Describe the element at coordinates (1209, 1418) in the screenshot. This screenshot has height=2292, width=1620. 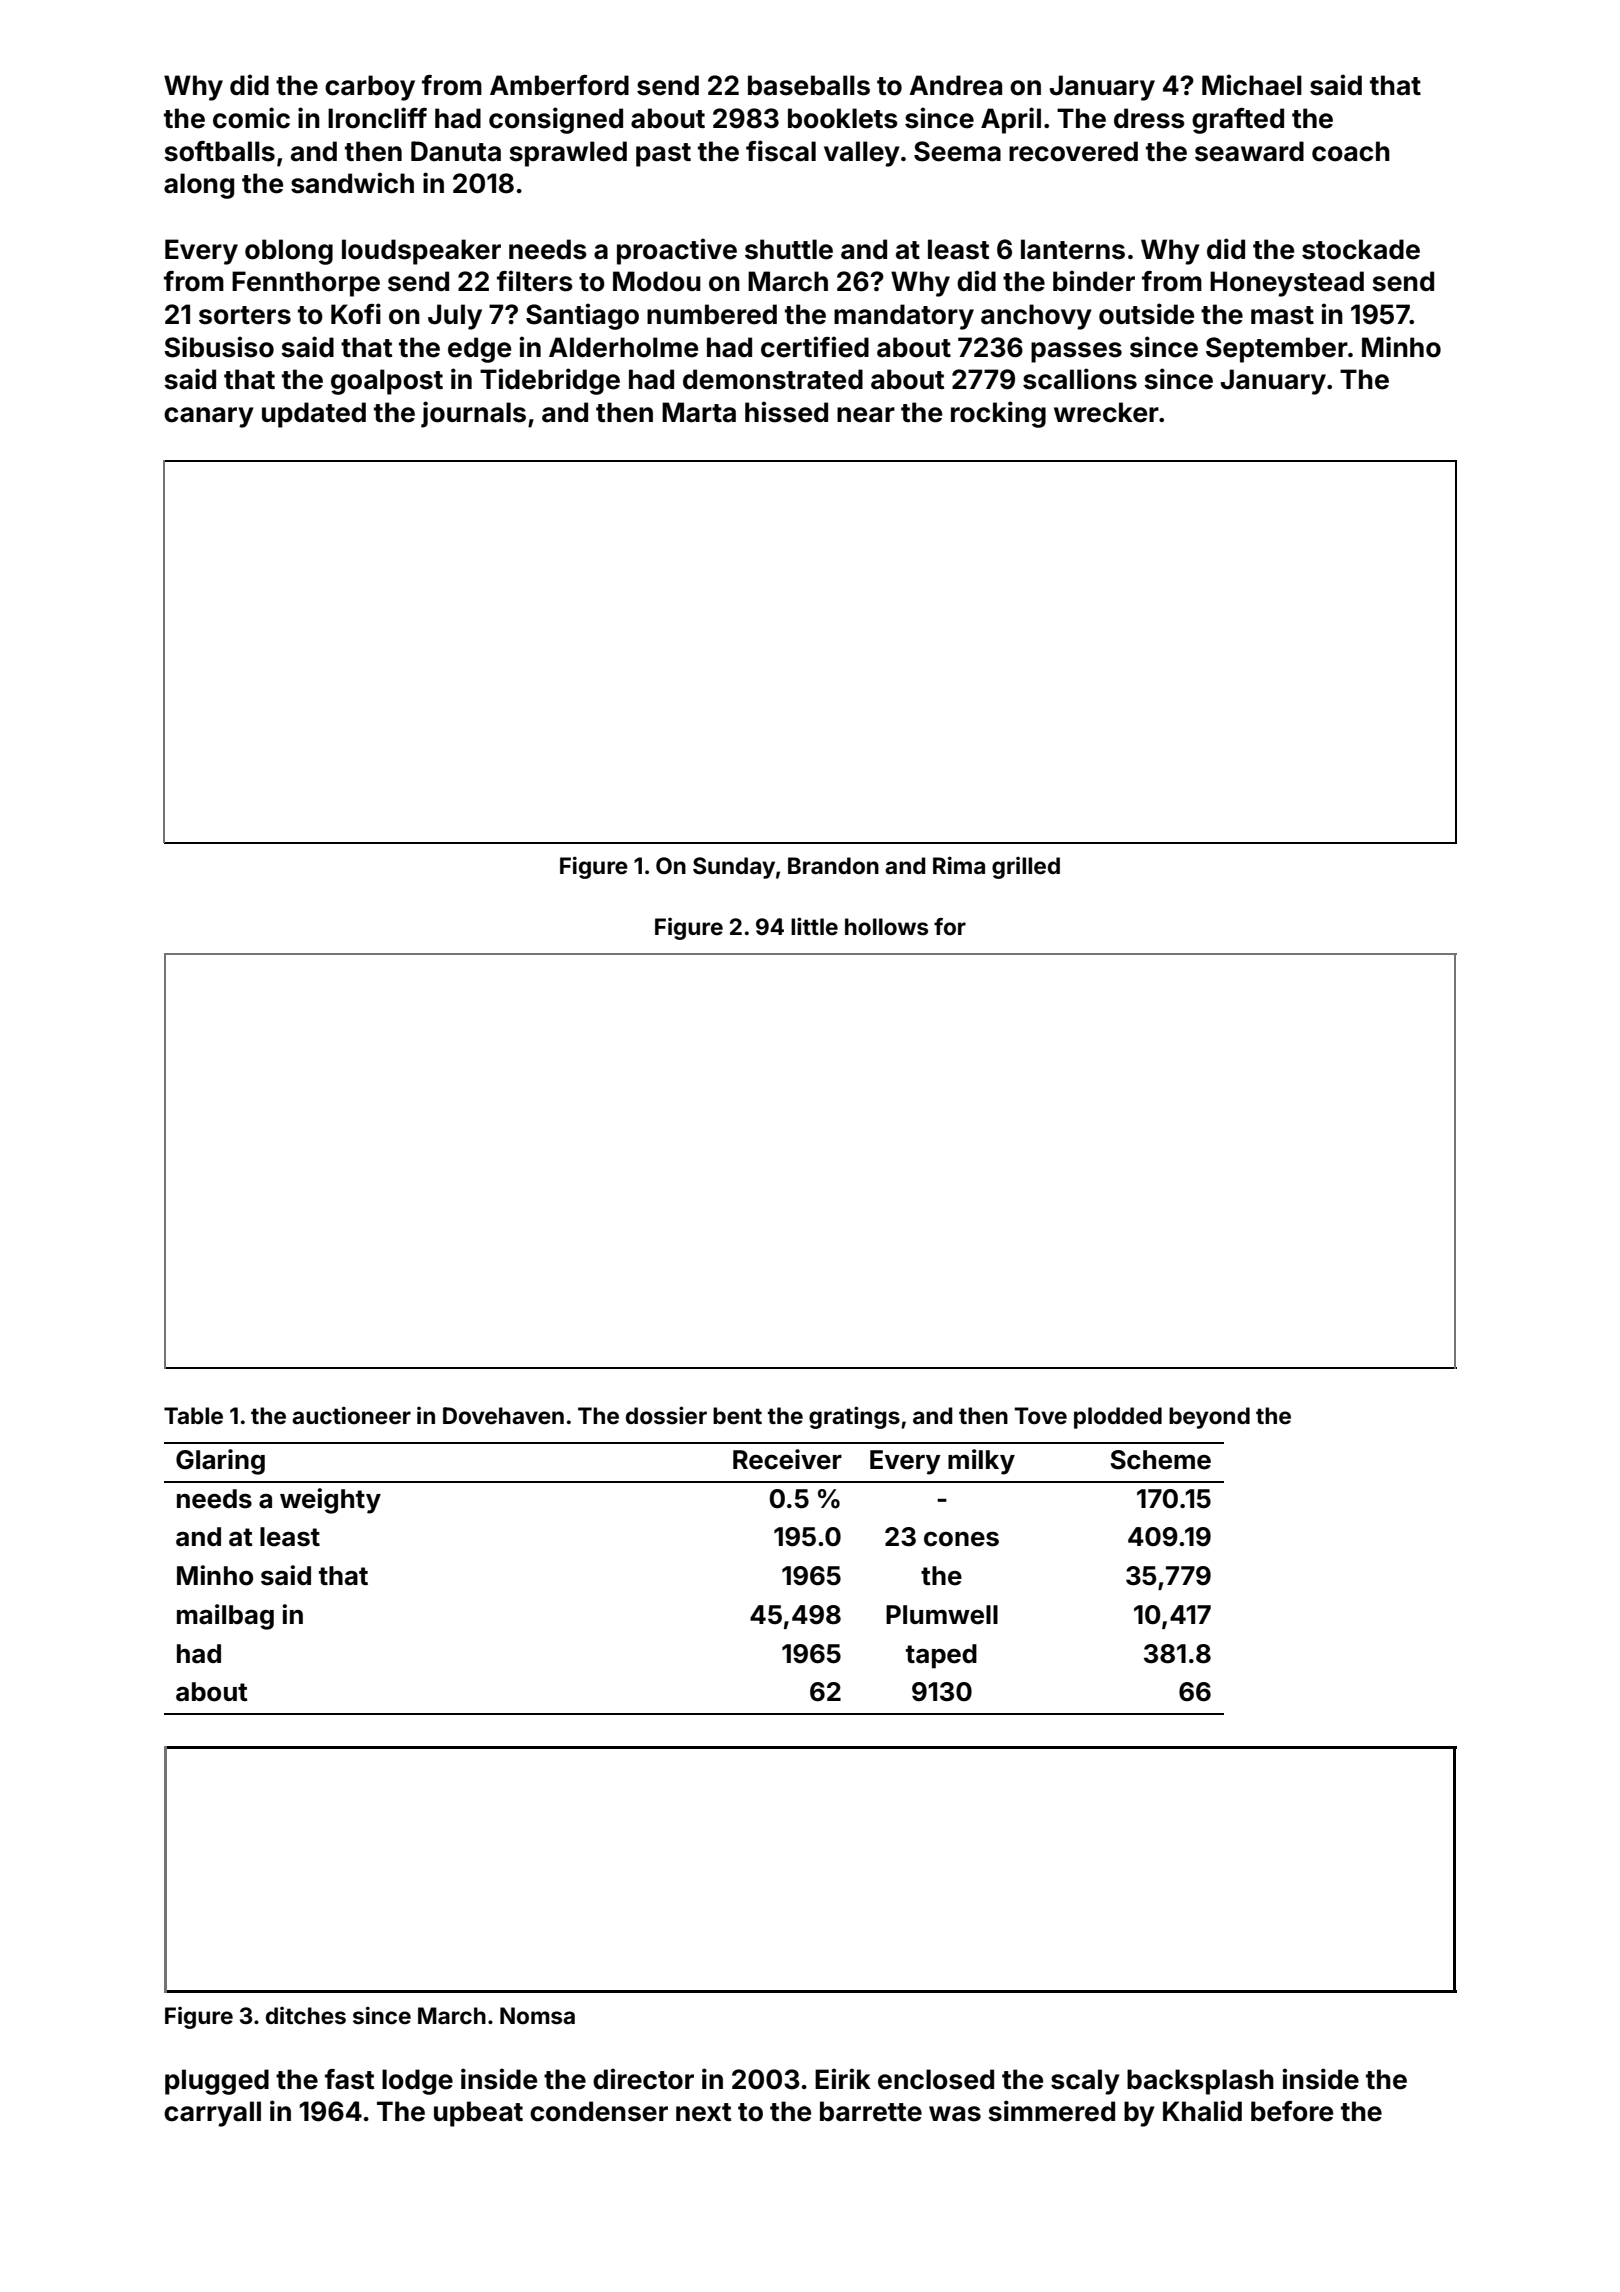
I see `beyond` at that location.
